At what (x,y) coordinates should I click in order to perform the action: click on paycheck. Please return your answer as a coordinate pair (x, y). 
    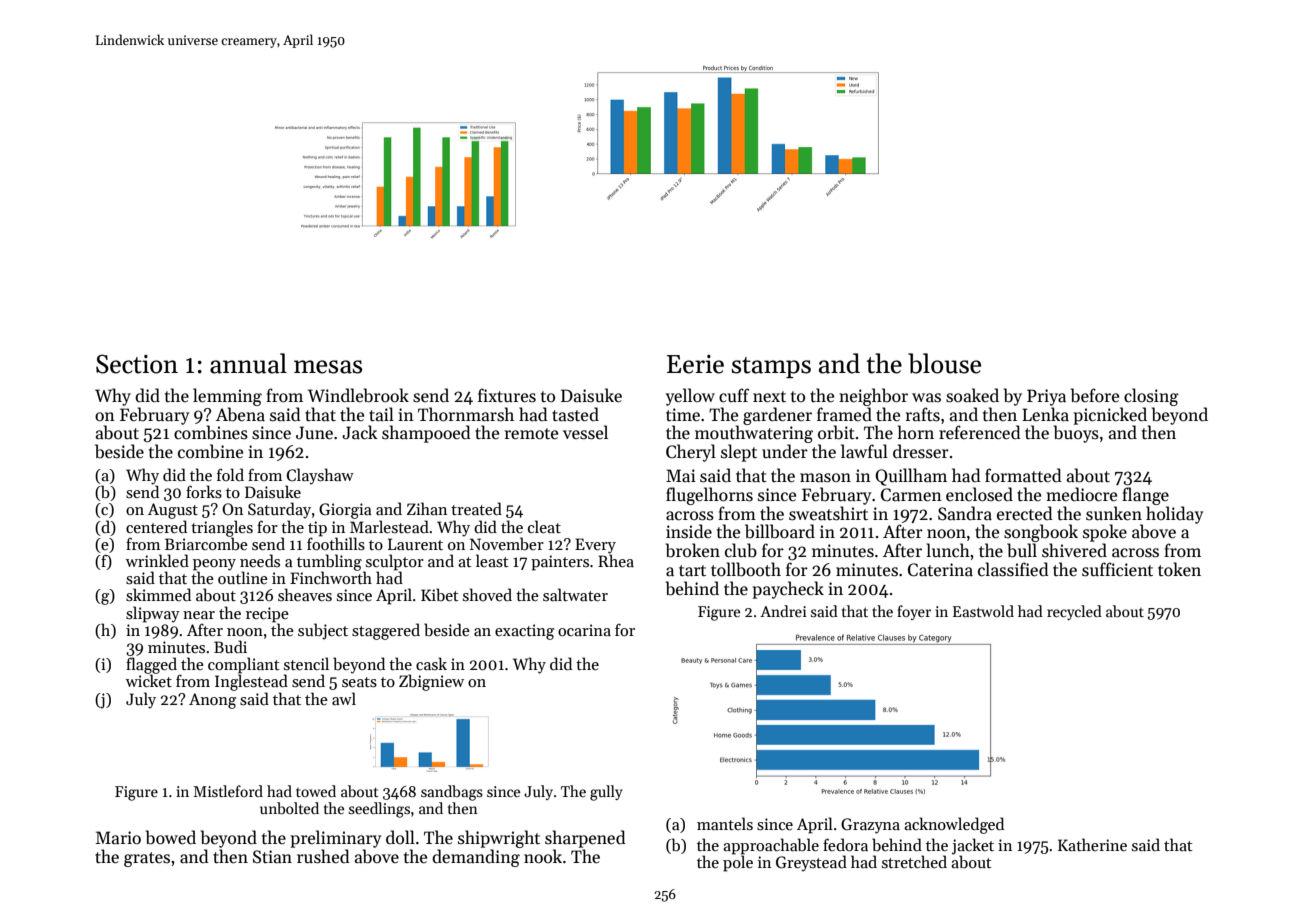
    Looking at the image, I should click on (788, 590).
